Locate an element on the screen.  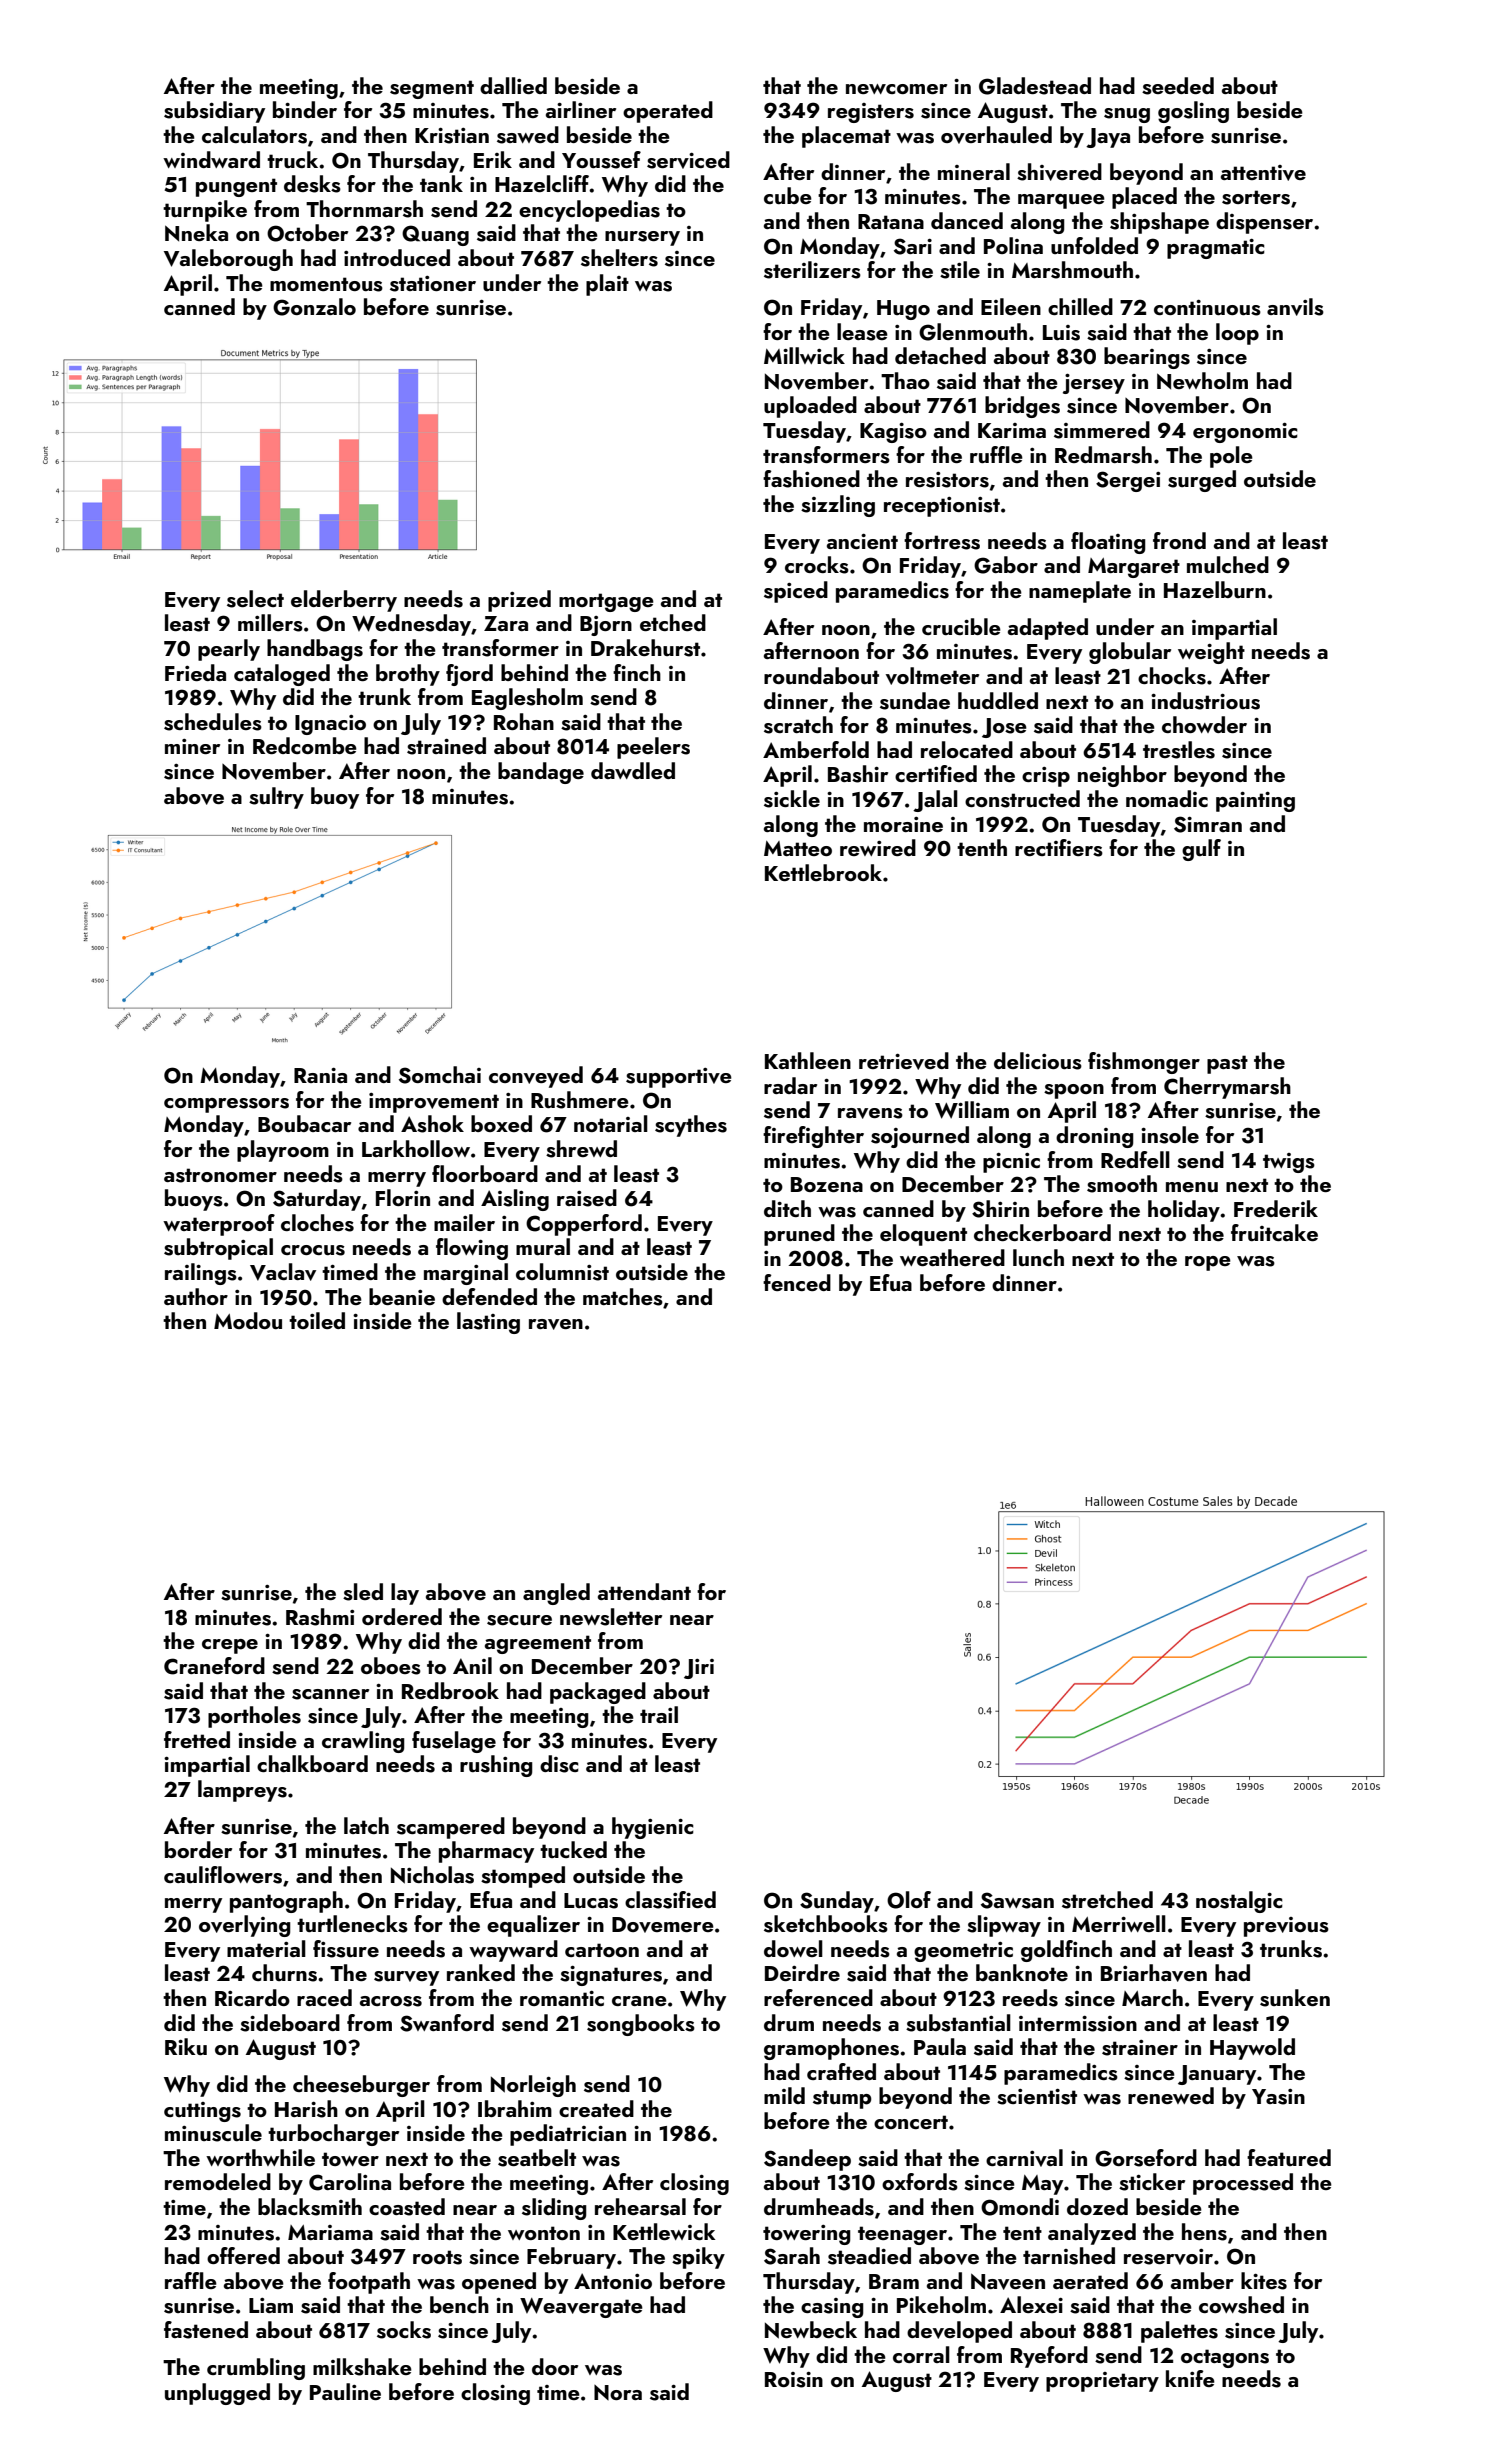
sled is located at coordinates (363, 1592).
